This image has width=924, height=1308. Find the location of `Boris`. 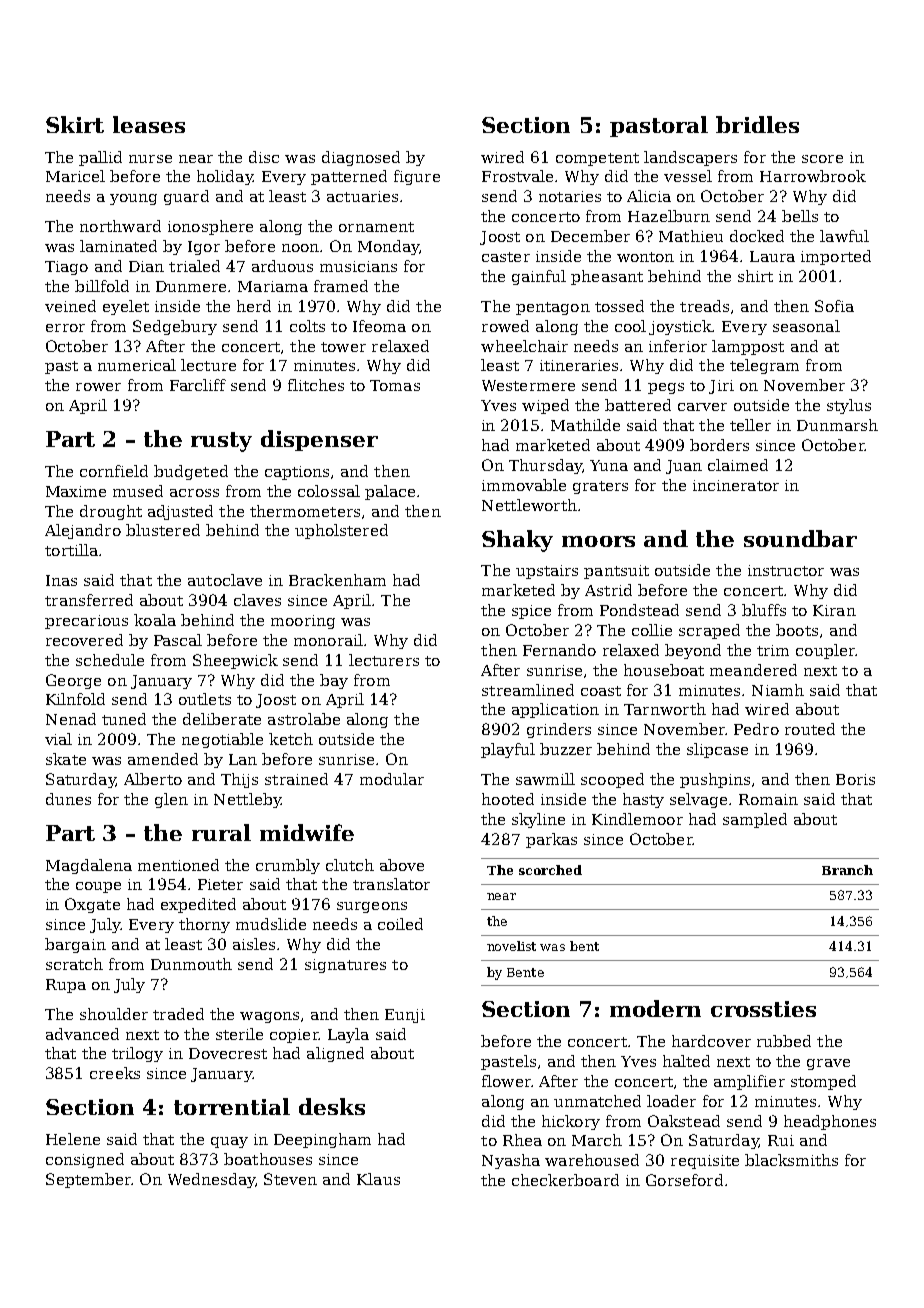

Boris is located at coordinates (855, 779).
